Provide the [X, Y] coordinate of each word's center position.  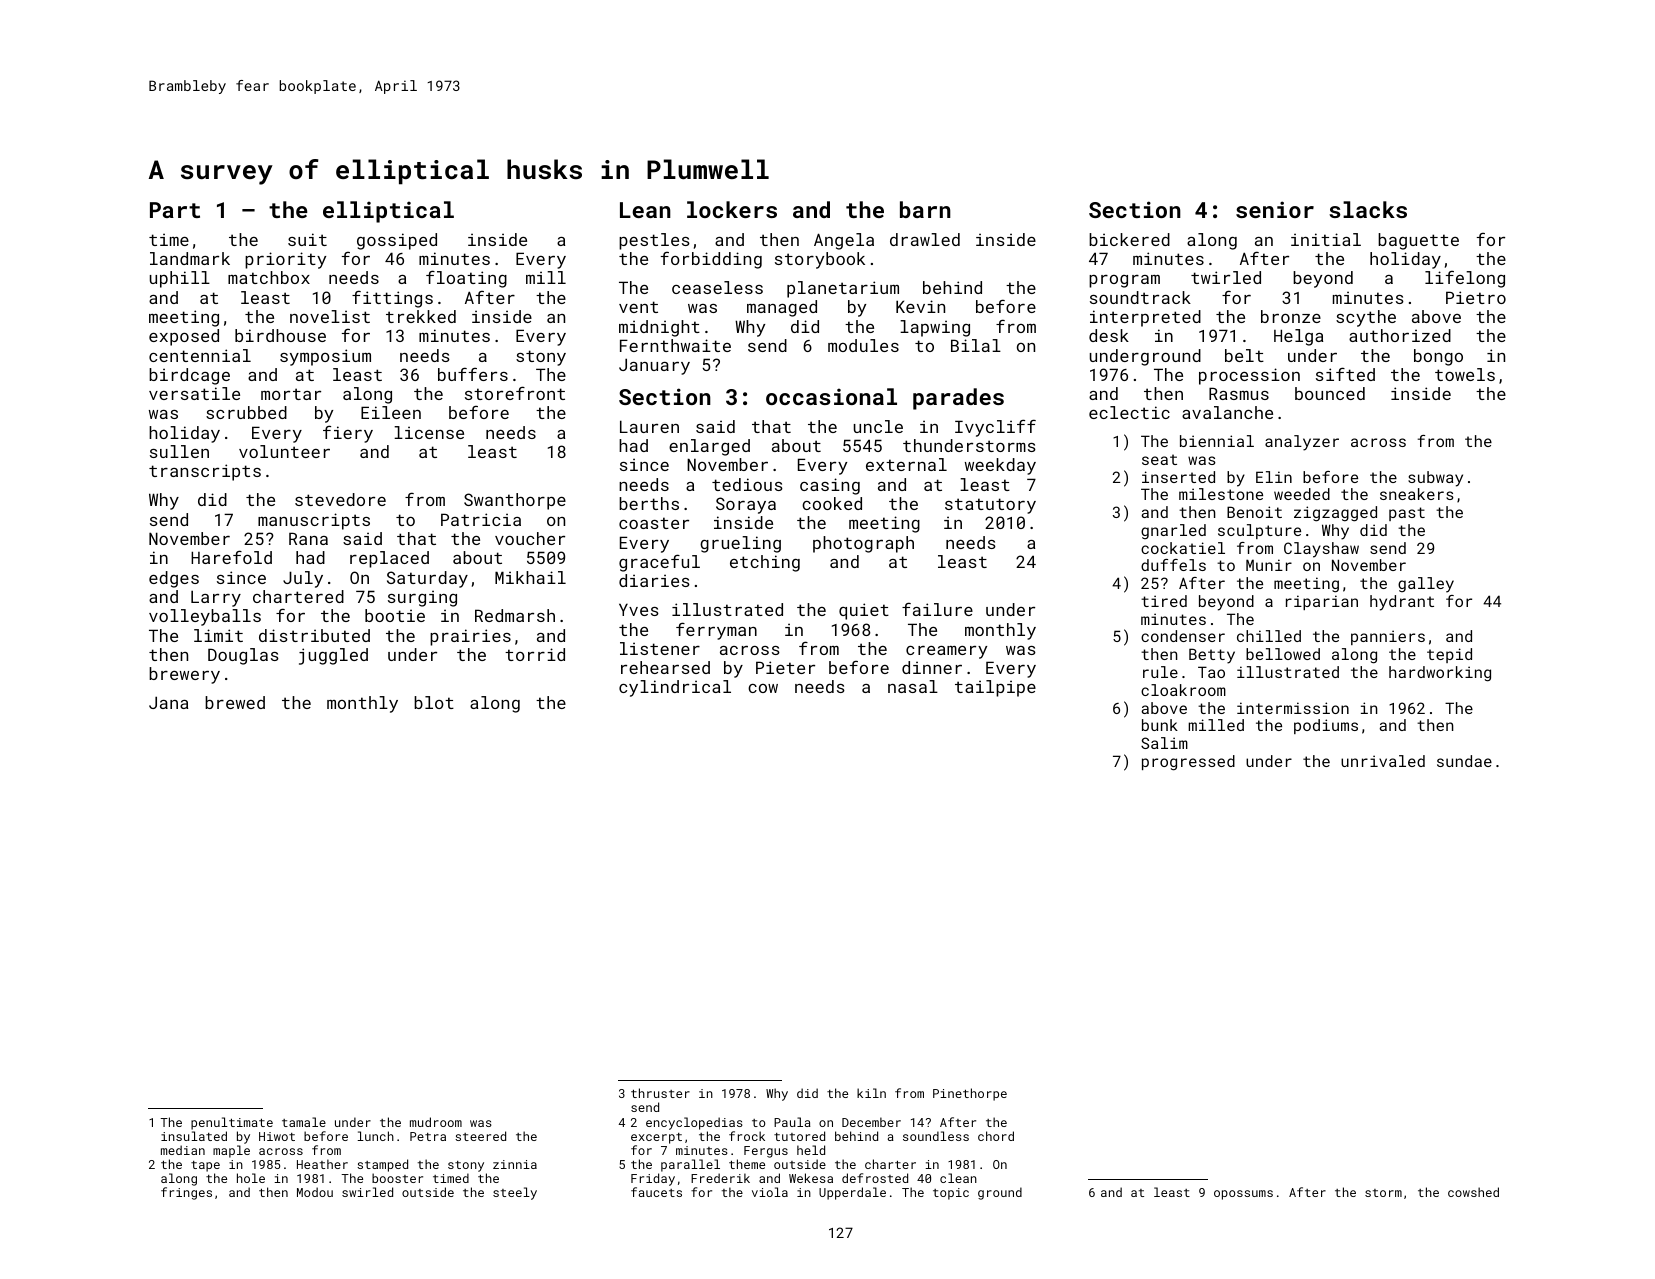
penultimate [232, 1123]
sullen [179, 451]
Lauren [649, 426]
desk [1109, 335]
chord [996, 1136]
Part [175, 210]
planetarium [843, 289]
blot [434, 702]
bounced [1330, 393]
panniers [1388, 637]
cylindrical [675, 688]
